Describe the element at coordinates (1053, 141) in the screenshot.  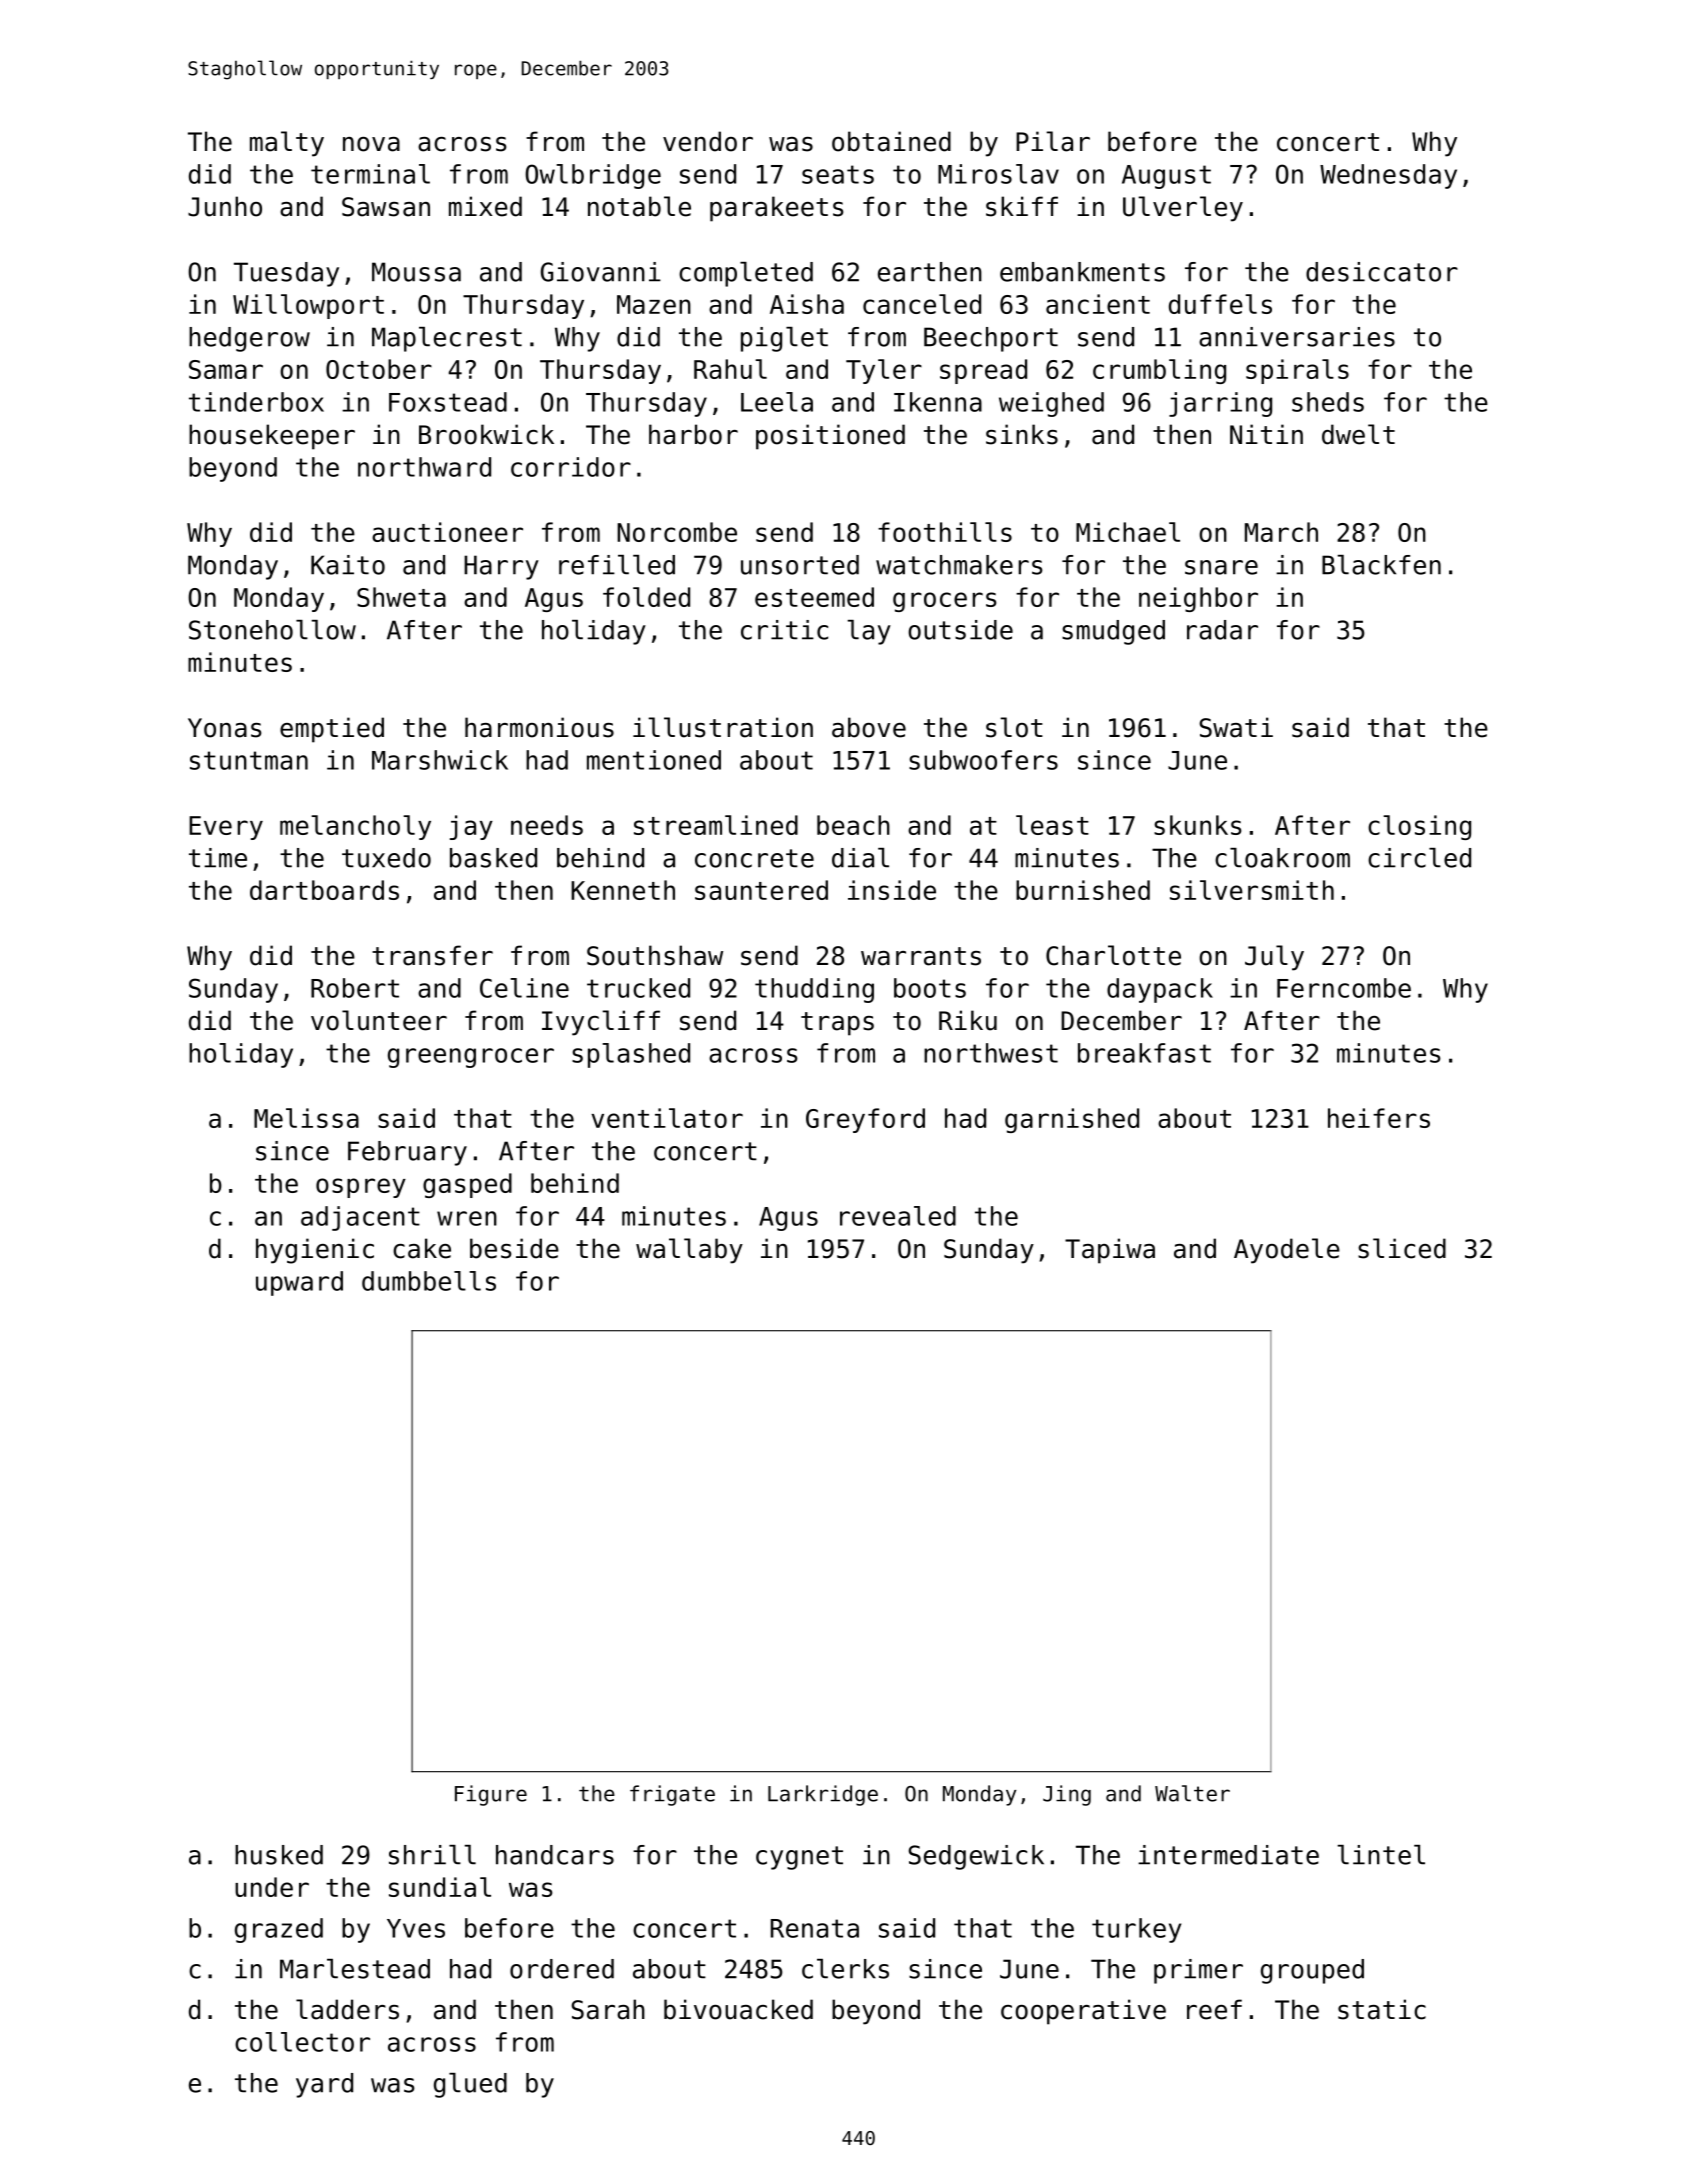
I see `Pilar` at that location.
